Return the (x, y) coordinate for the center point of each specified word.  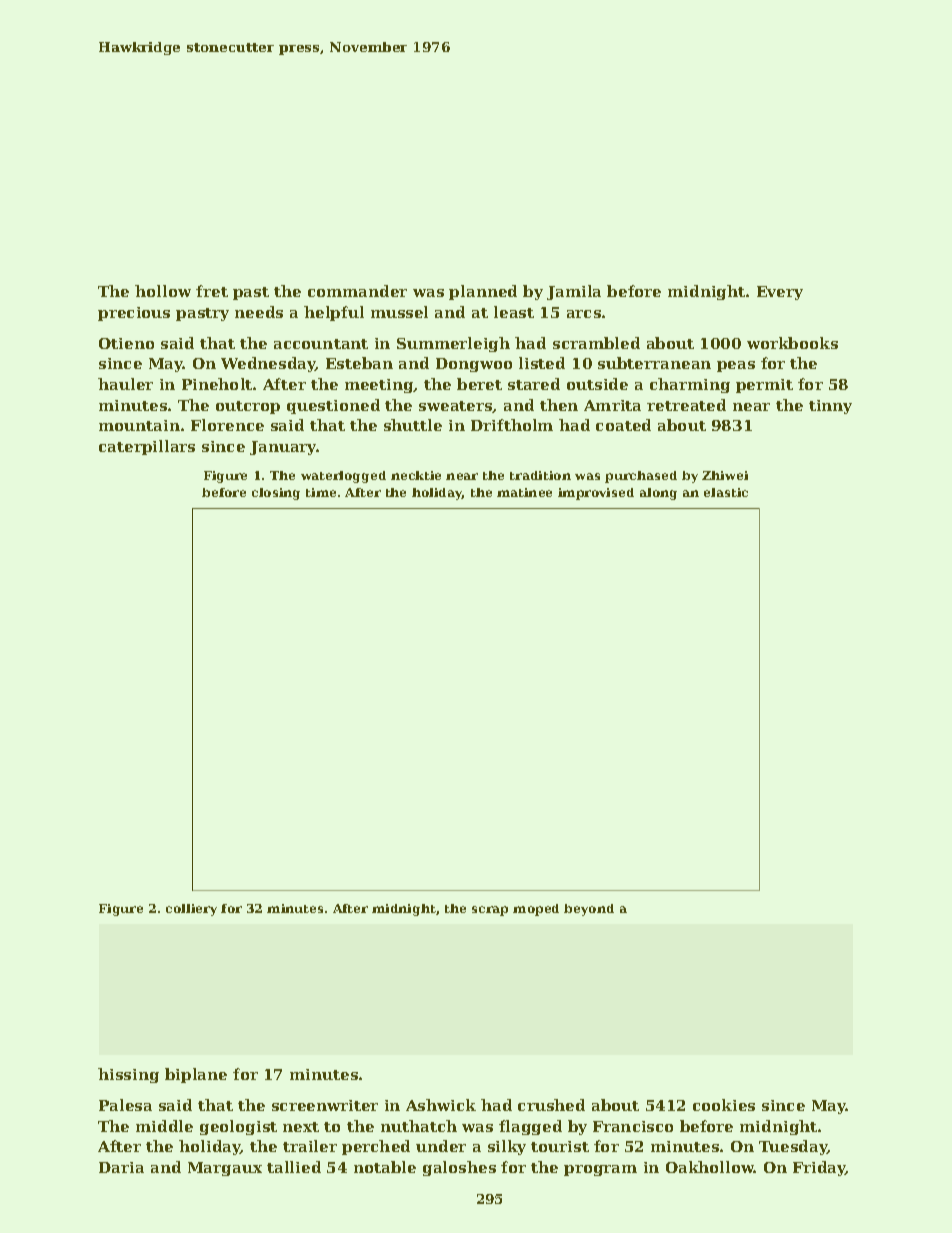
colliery (191, 910)
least (514, 312)
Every (780, 293)
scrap (490, 911)
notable (385, 1167)
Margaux (225, 1169)
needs (259, 312)
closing (276, 494)
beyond (589, 910)
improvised (596, 494)
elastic (726, 492)
